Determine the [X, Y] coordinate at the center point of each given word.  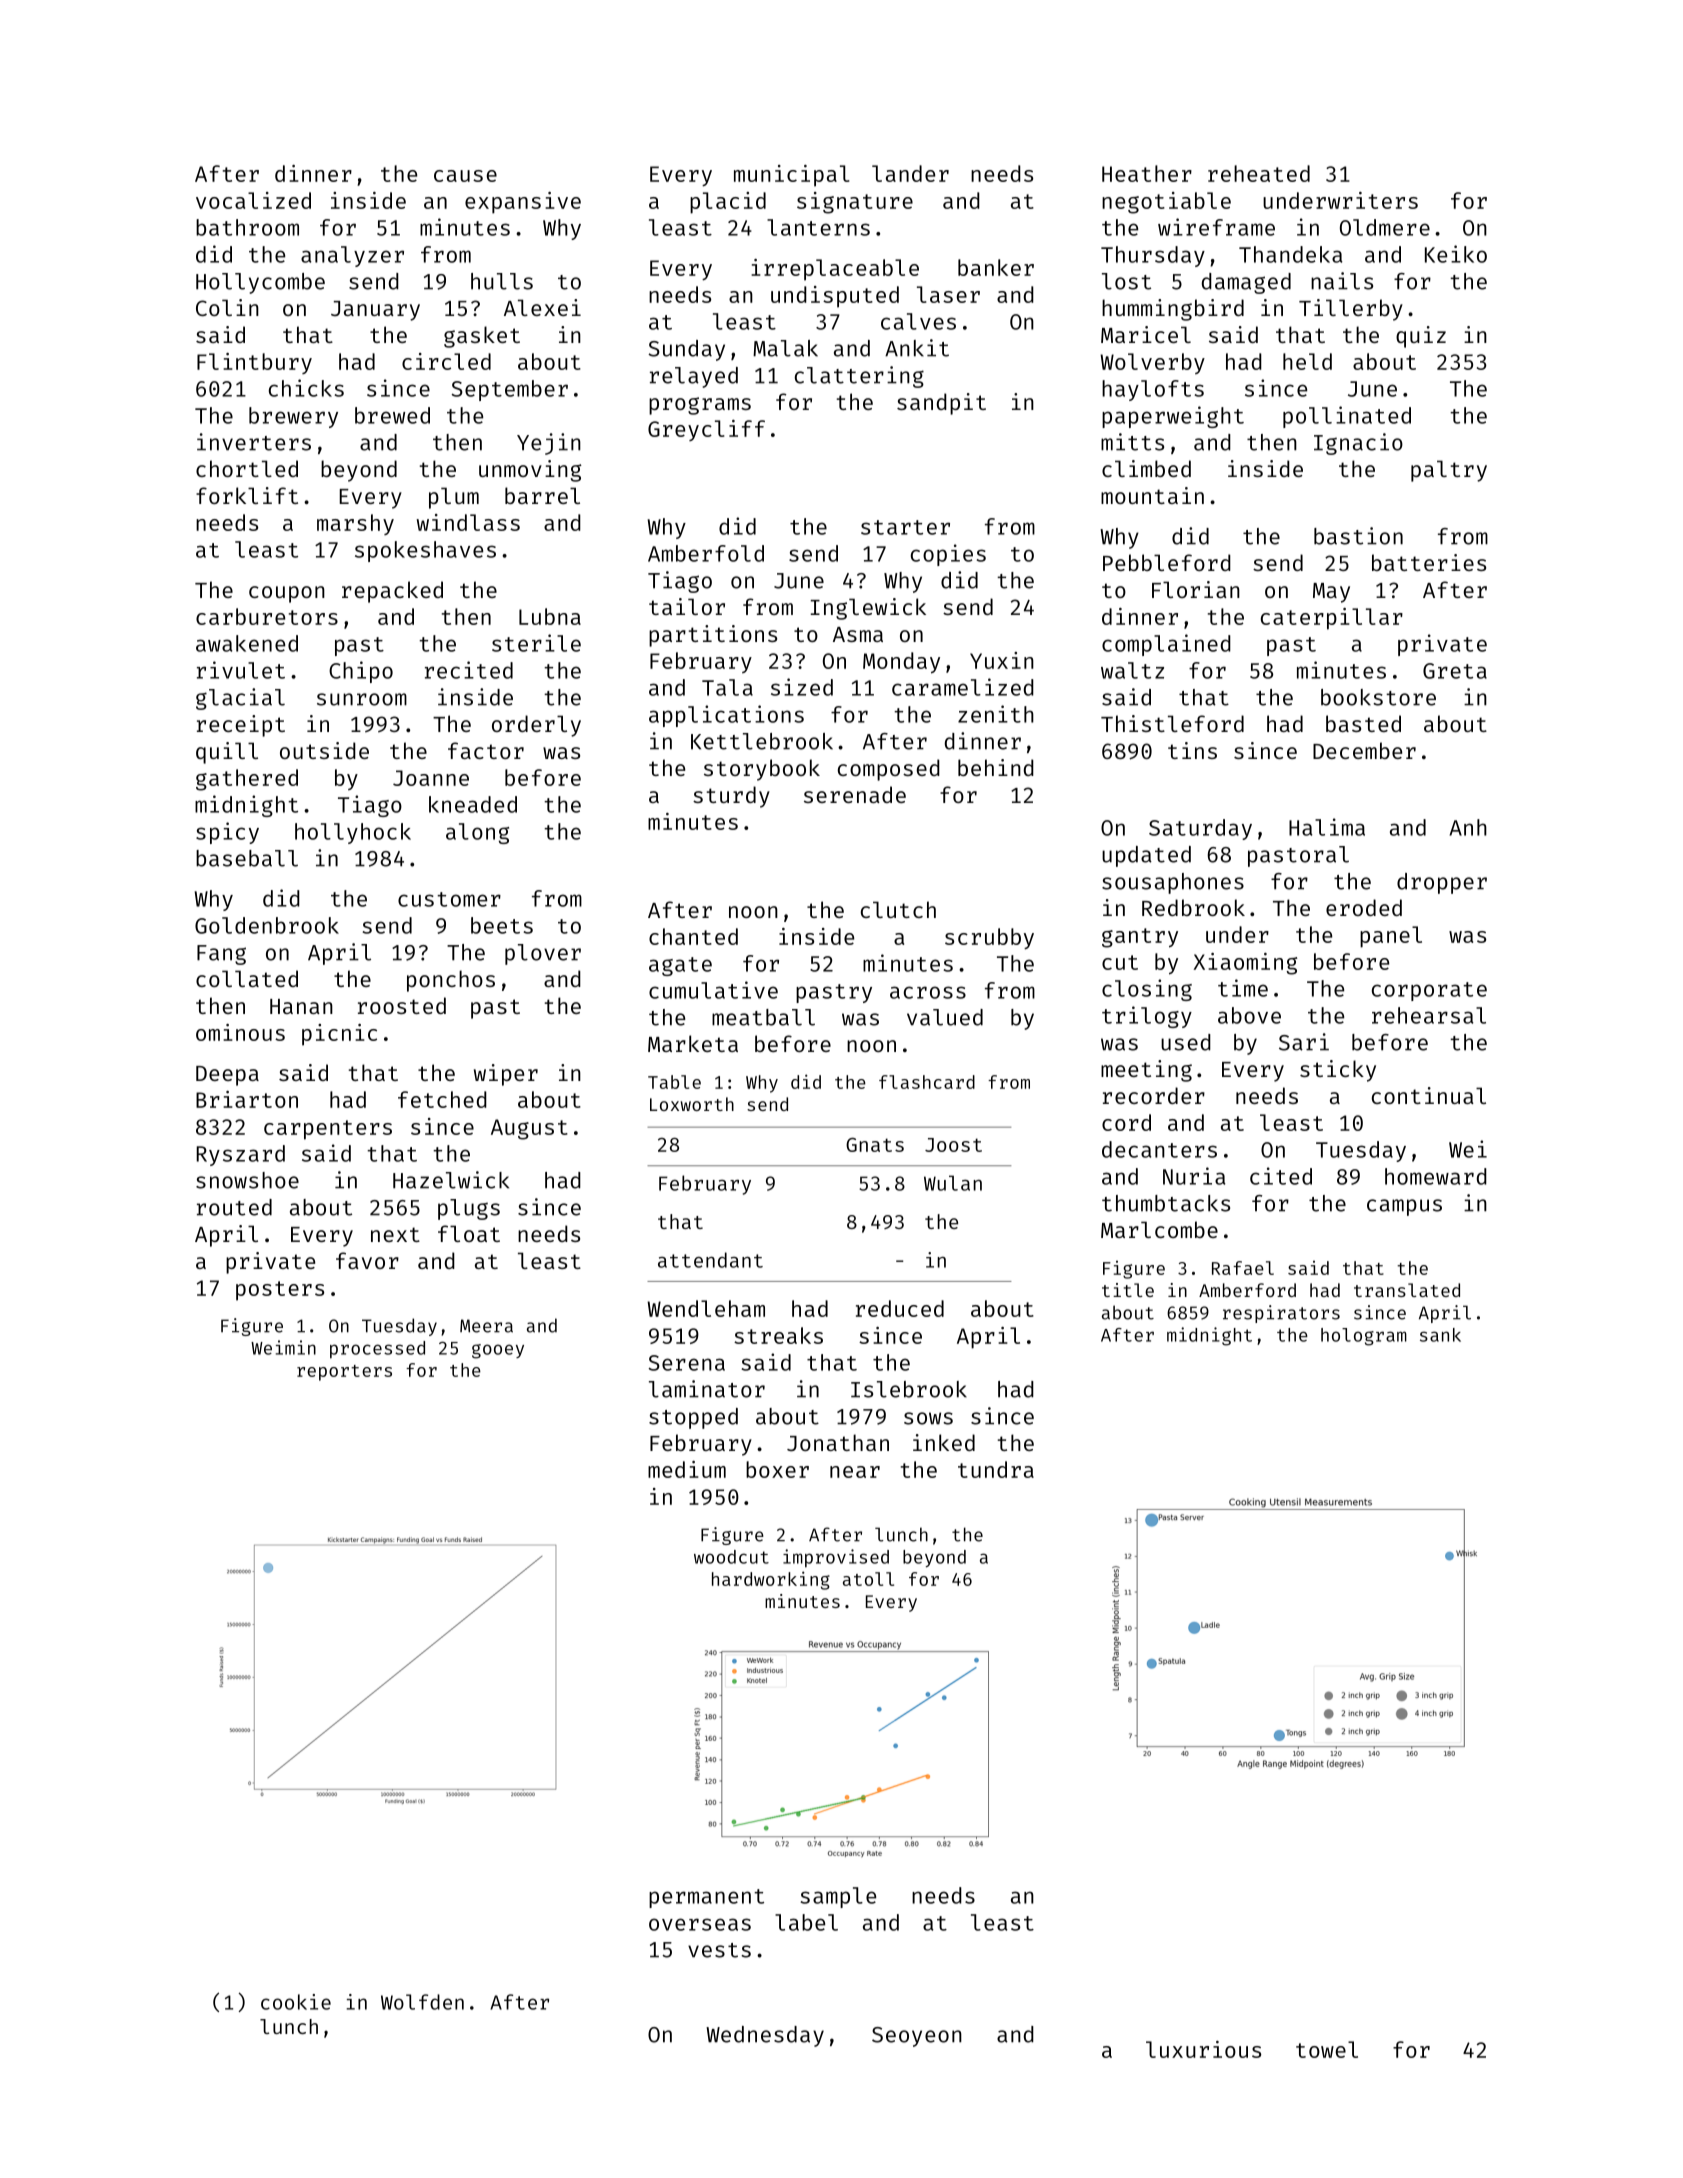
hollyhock [353, 833]
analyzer [352, 256]
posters [280, 1291]
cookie [296, 2002]
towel [1327, 2049]
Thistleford [1172, 723]
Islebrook [909, 1389]
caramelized [963, 687]
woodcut [731, 1557]
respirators [1281, 1314]
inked [944, 1442]
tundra [996, 1469]
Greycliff [706, 430]
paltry [1449, 471]
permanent [706, 1898]
